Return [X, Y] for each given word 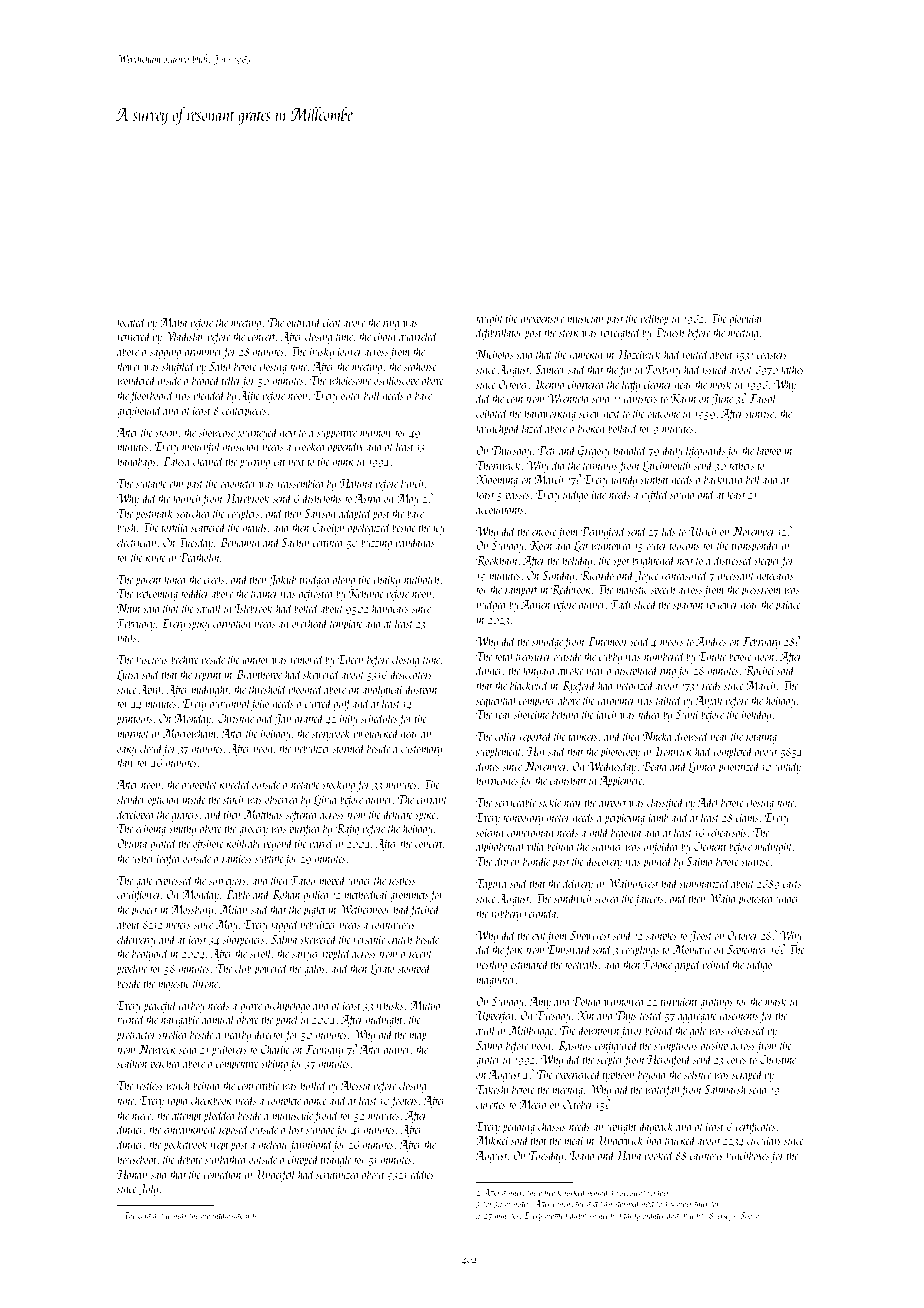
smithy [182, 829]
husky [322, 352]
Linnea [701, 768]
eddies [422, 1174]
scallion [132, 1063]
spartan [688, 607]
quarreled [418, 337]
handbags [136, 462]
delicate [398, 814]
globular [746, 319]
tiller [702, 1203]
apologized [369, 528]
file [166, 1216]
